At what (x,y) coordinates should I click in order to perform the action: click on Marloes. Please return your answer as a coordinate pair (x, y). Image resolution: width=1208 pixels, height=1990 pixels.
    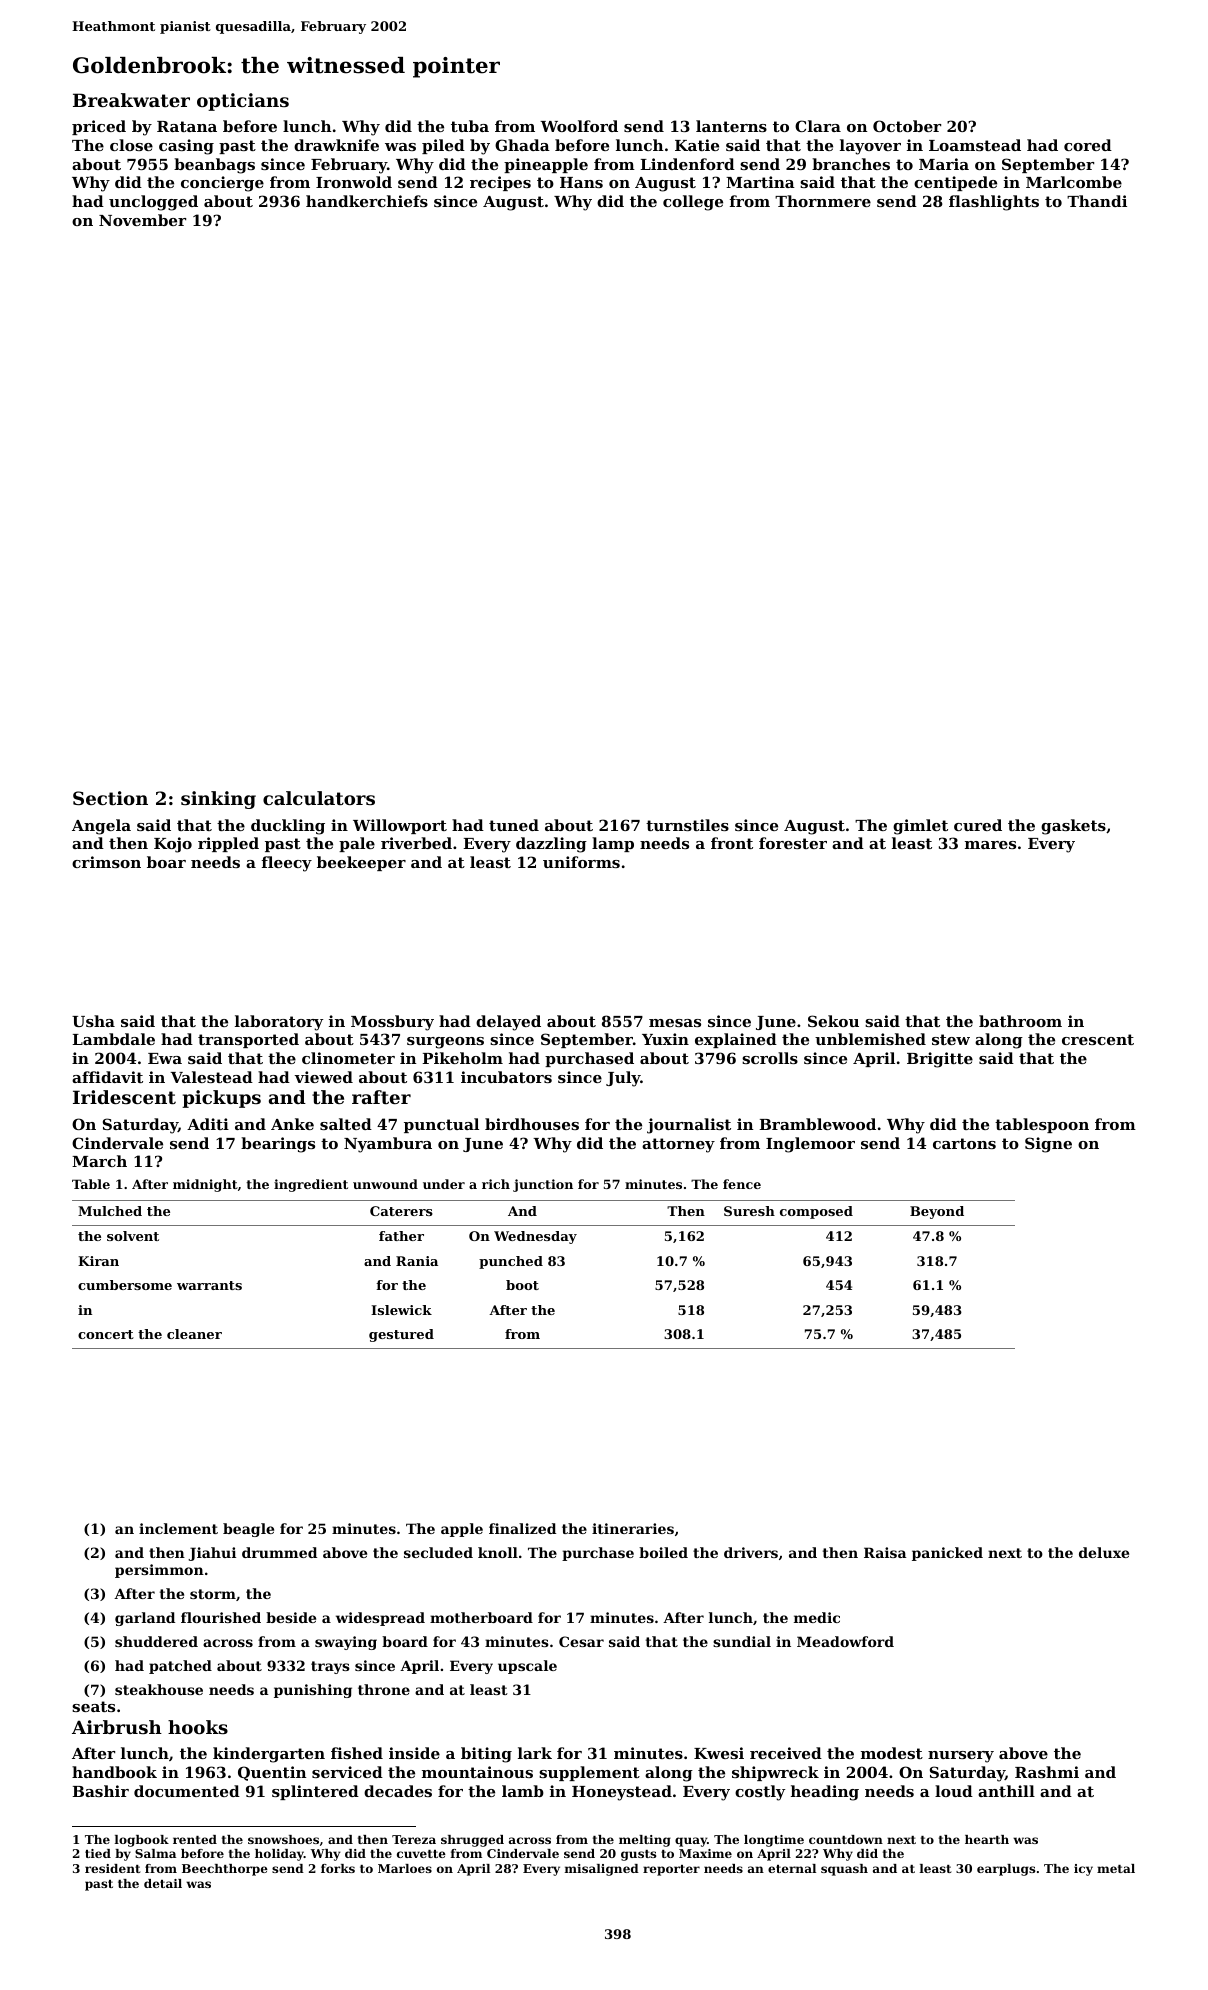
    Looking at the image, I should click on (405, 1868).
